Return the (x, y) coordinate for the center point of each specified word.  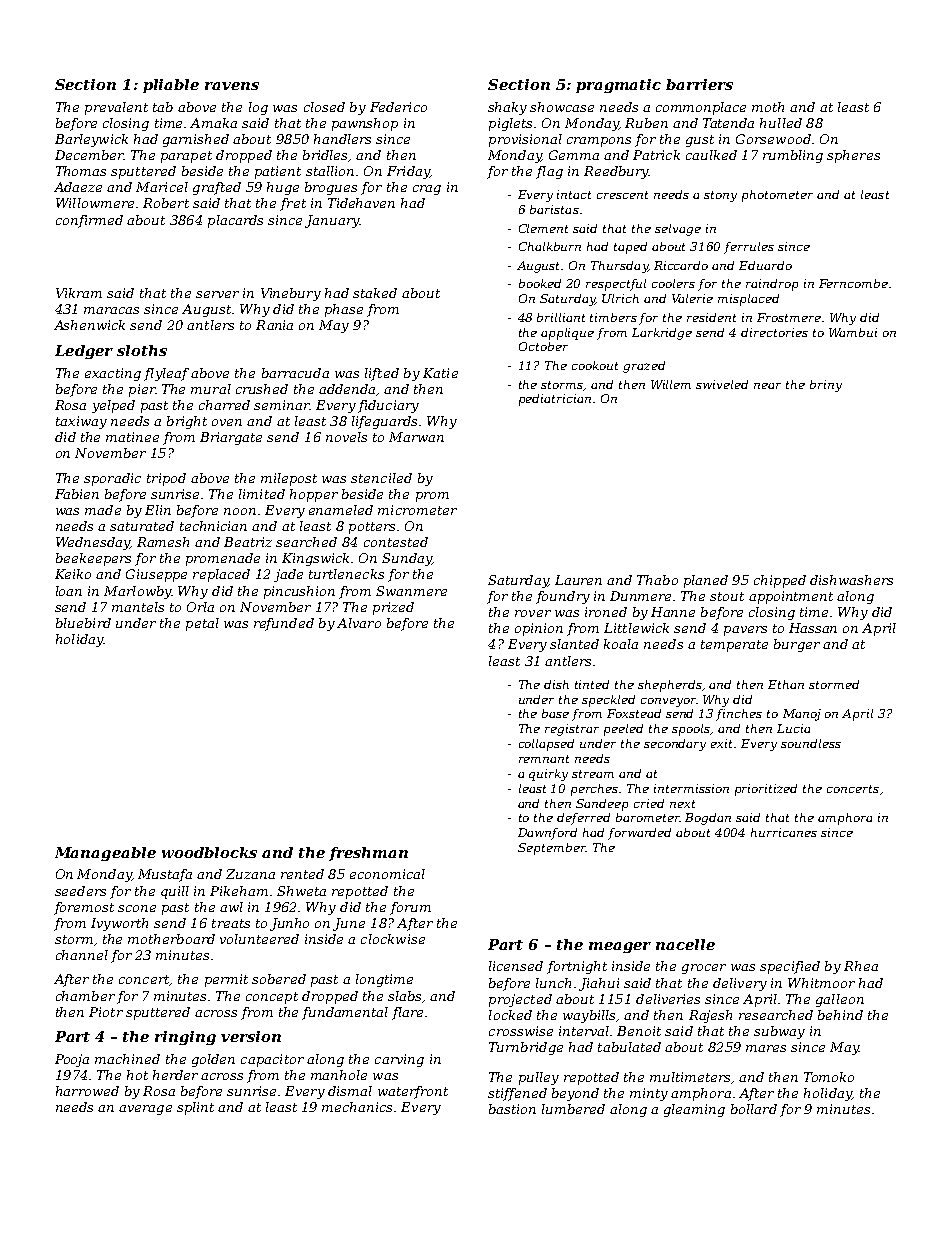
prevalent (116, 108)
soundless (811, 743)
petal (202, 624)
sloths (142, 350)
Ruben (646, 123)
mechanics (357, 1107)
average (145, 1110)
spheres (853, 156)
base (555, 713)
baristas (554, 209)
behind (840, 1015)
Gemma (574, 155)
